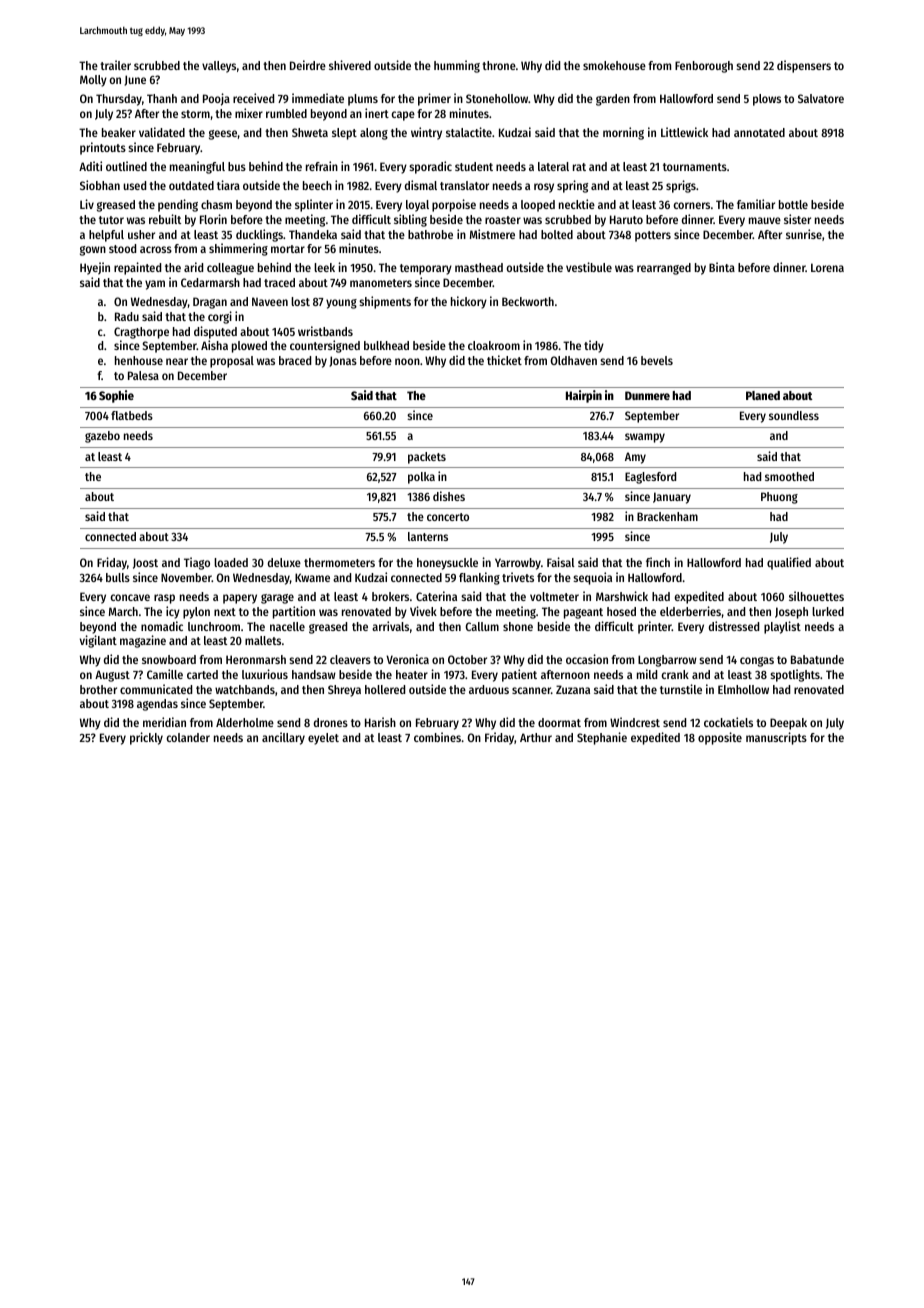 The width and height of the screenshot is (924, 1308). What do you see at coordinates (146, 738) in the screenshot?
I see `prickly` at bounding box center [146, 738].
